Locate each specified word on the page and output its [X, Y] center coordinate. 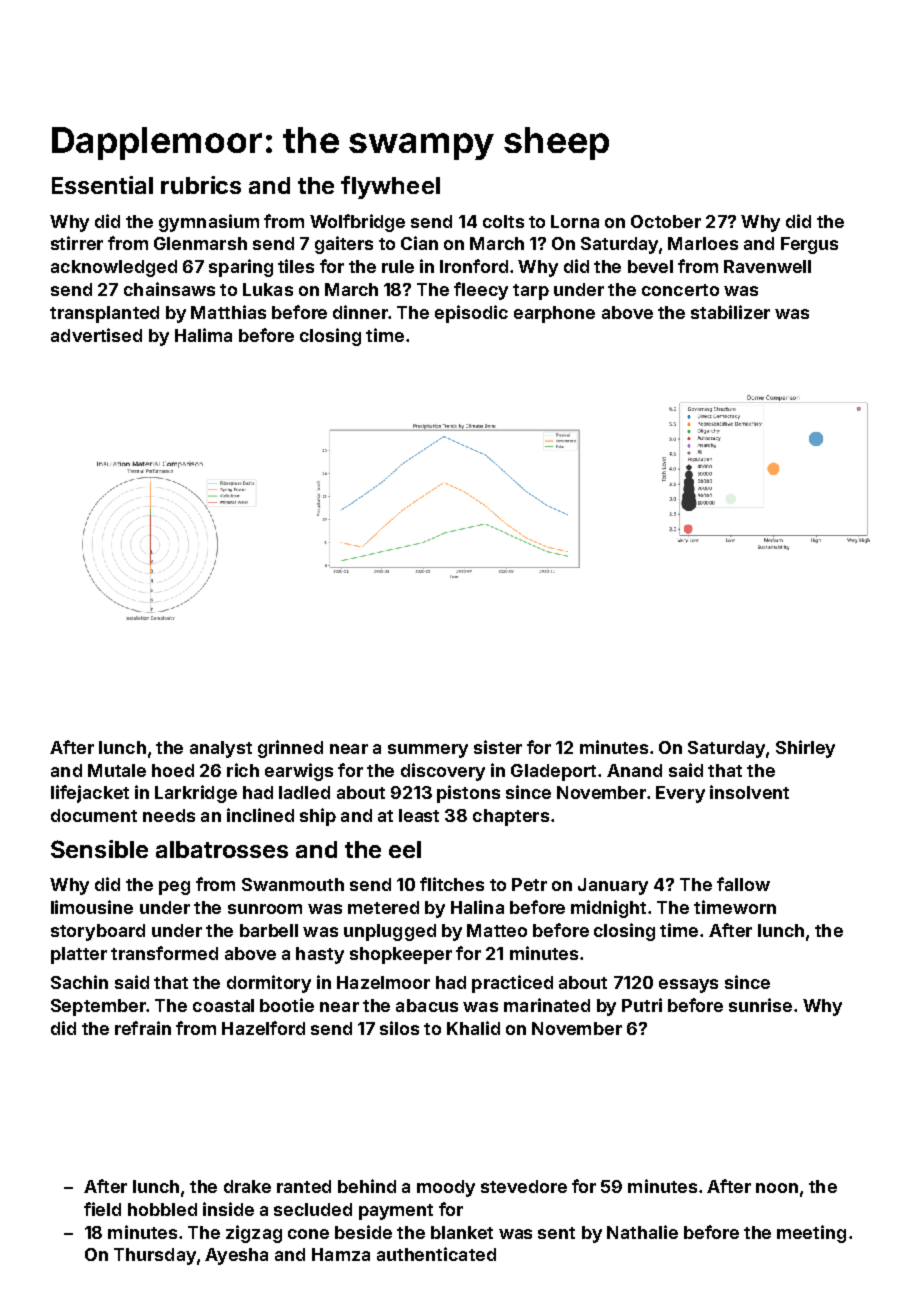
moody [446, 1188]
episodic [471, 314]
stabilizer [730, 312]
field [102, 1209]
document [94, 815]
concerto [680, 290]
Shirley [805, 749]
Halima [203, 335]
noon [777, 1188]
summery [428, 751]
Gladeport [553, 772]
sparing [241, 268]
